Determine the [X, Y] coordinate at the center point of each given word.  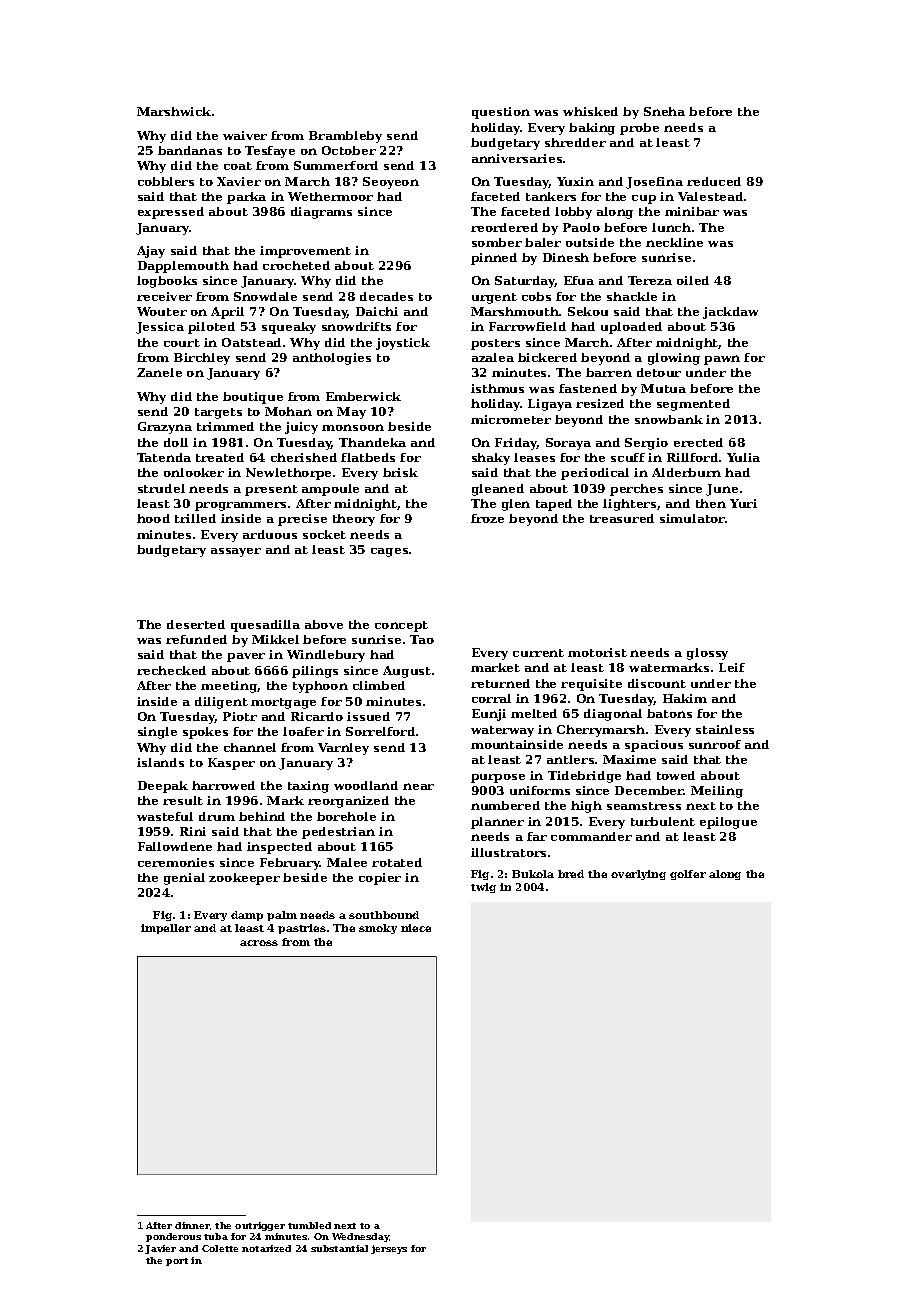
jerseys [389, 1249]
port [177, 1262]
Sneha [664, 111]
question [501, 113]
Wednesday [361, 1237]
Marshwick [174, 111]
